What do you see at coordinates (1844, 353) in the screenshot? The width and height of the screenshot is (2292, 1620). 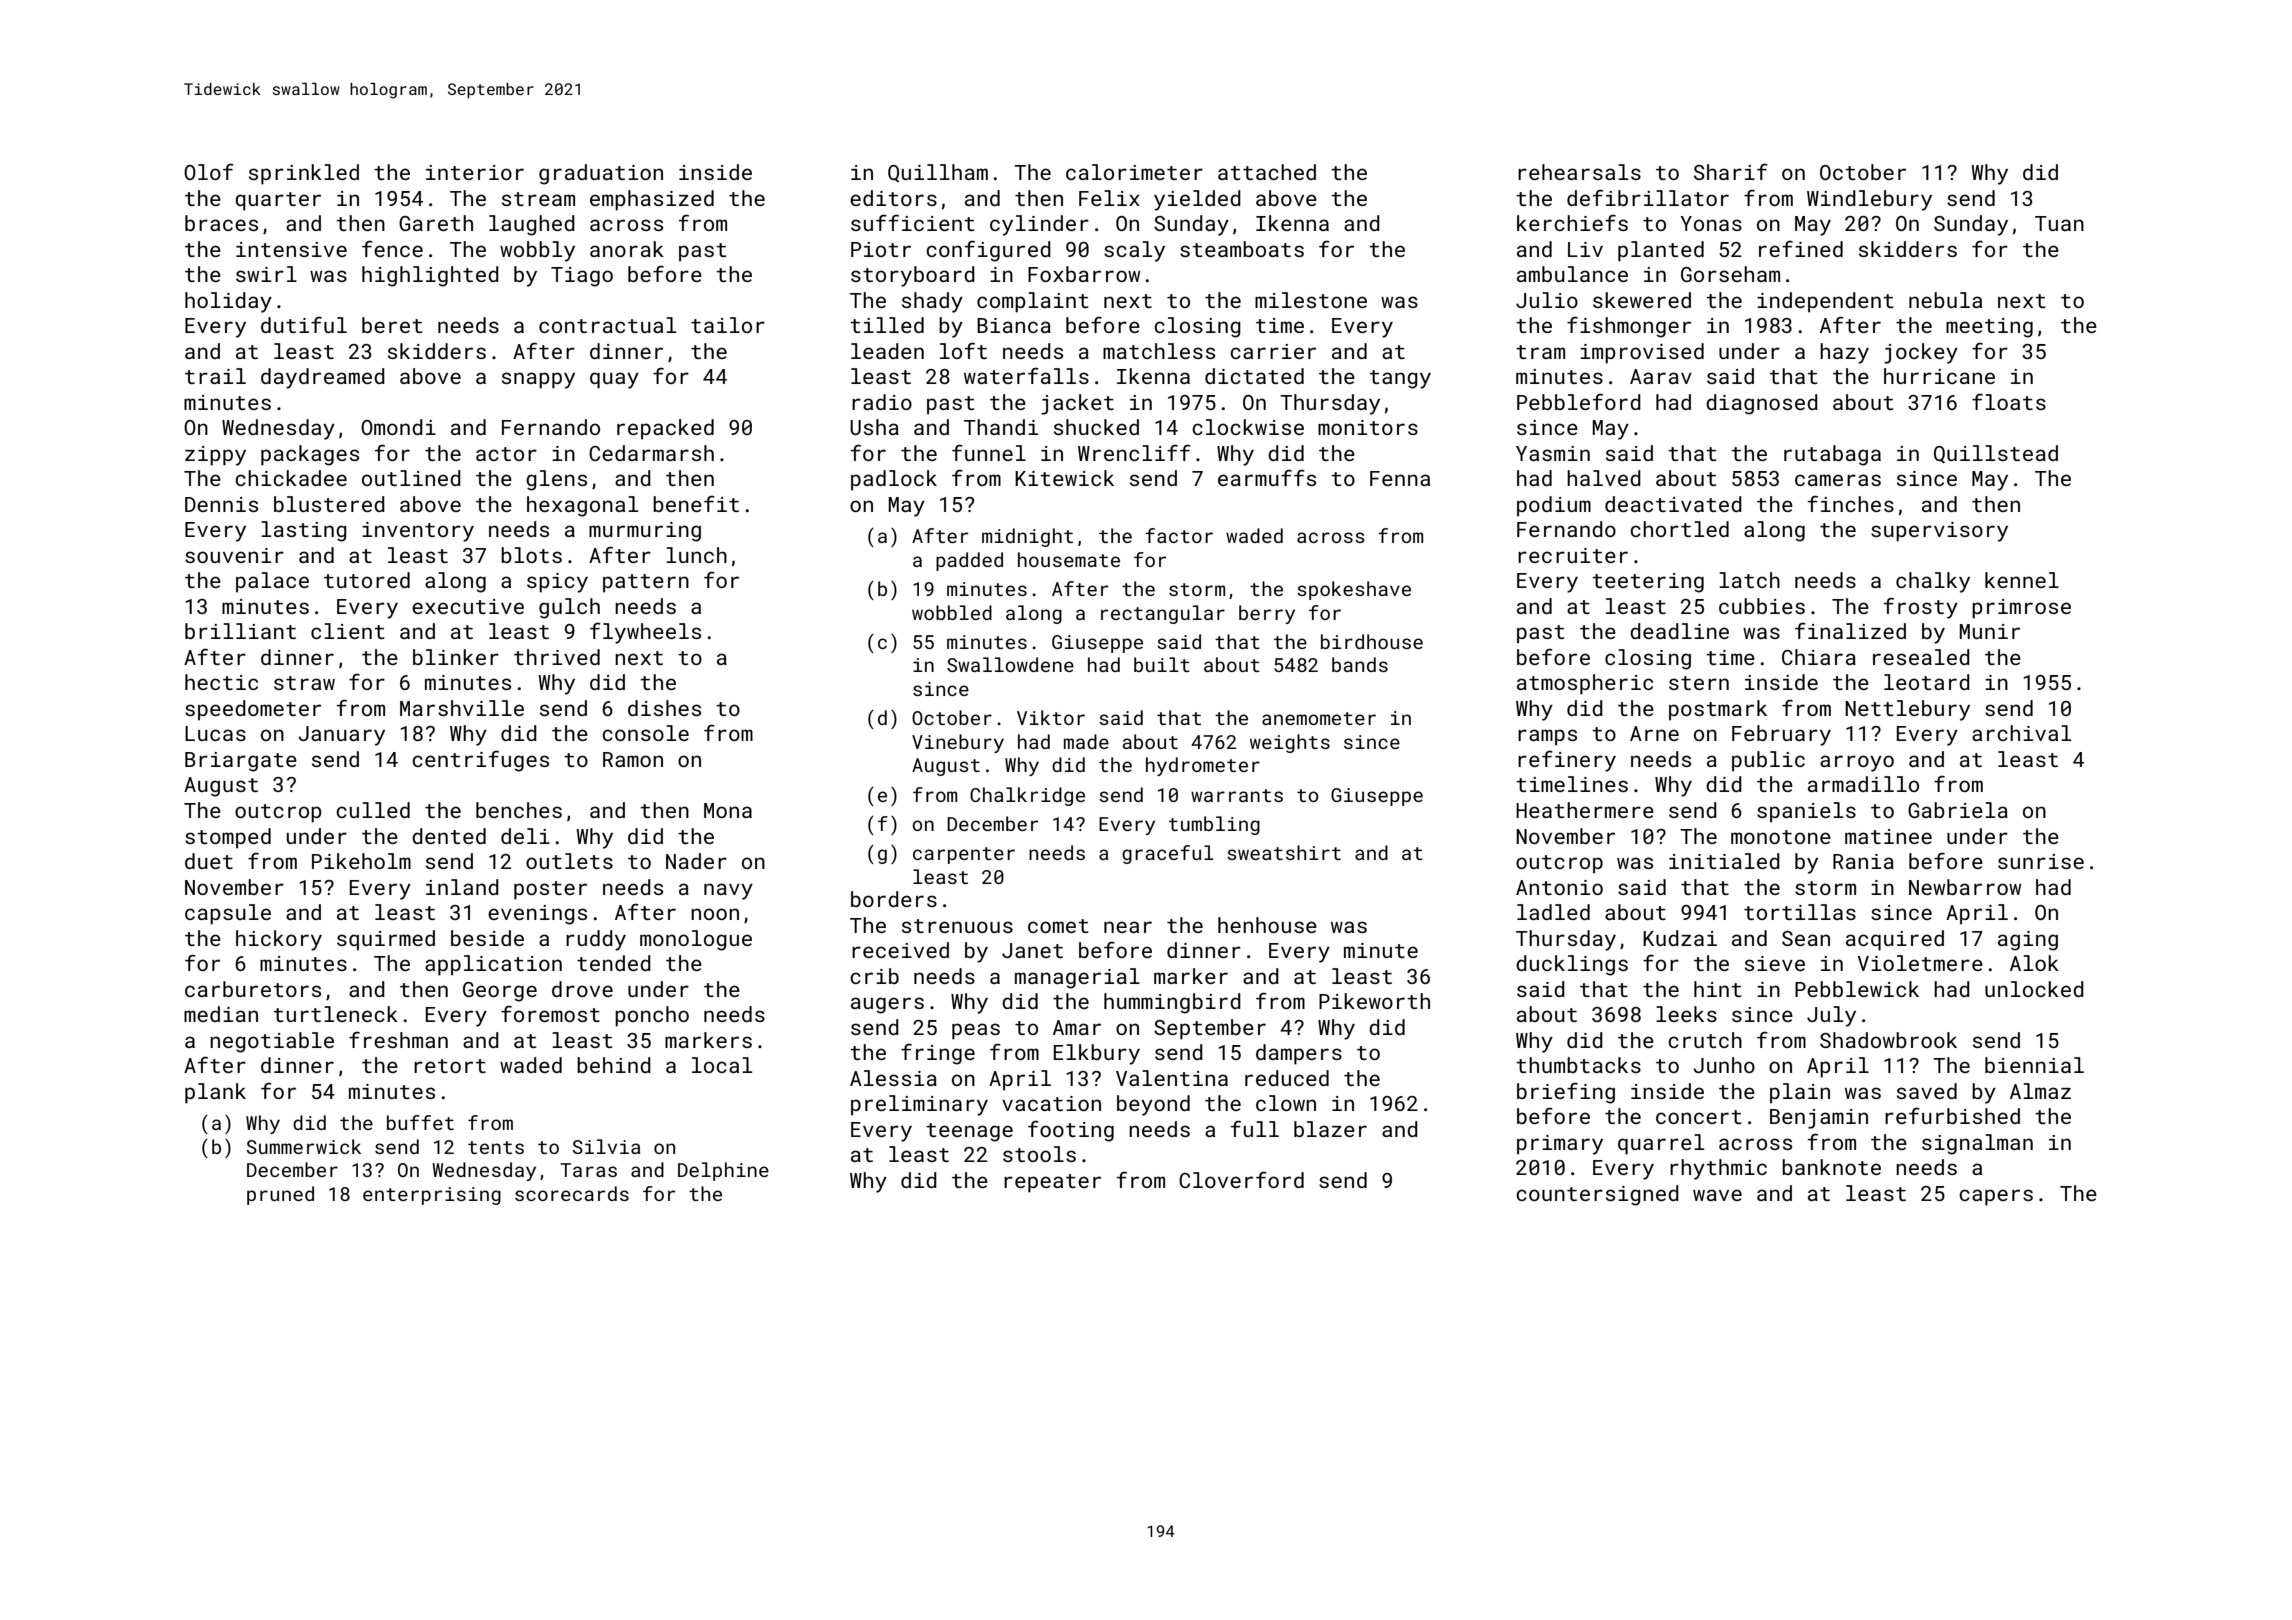 I see `hazy` at bounding box center [1844, 353].
